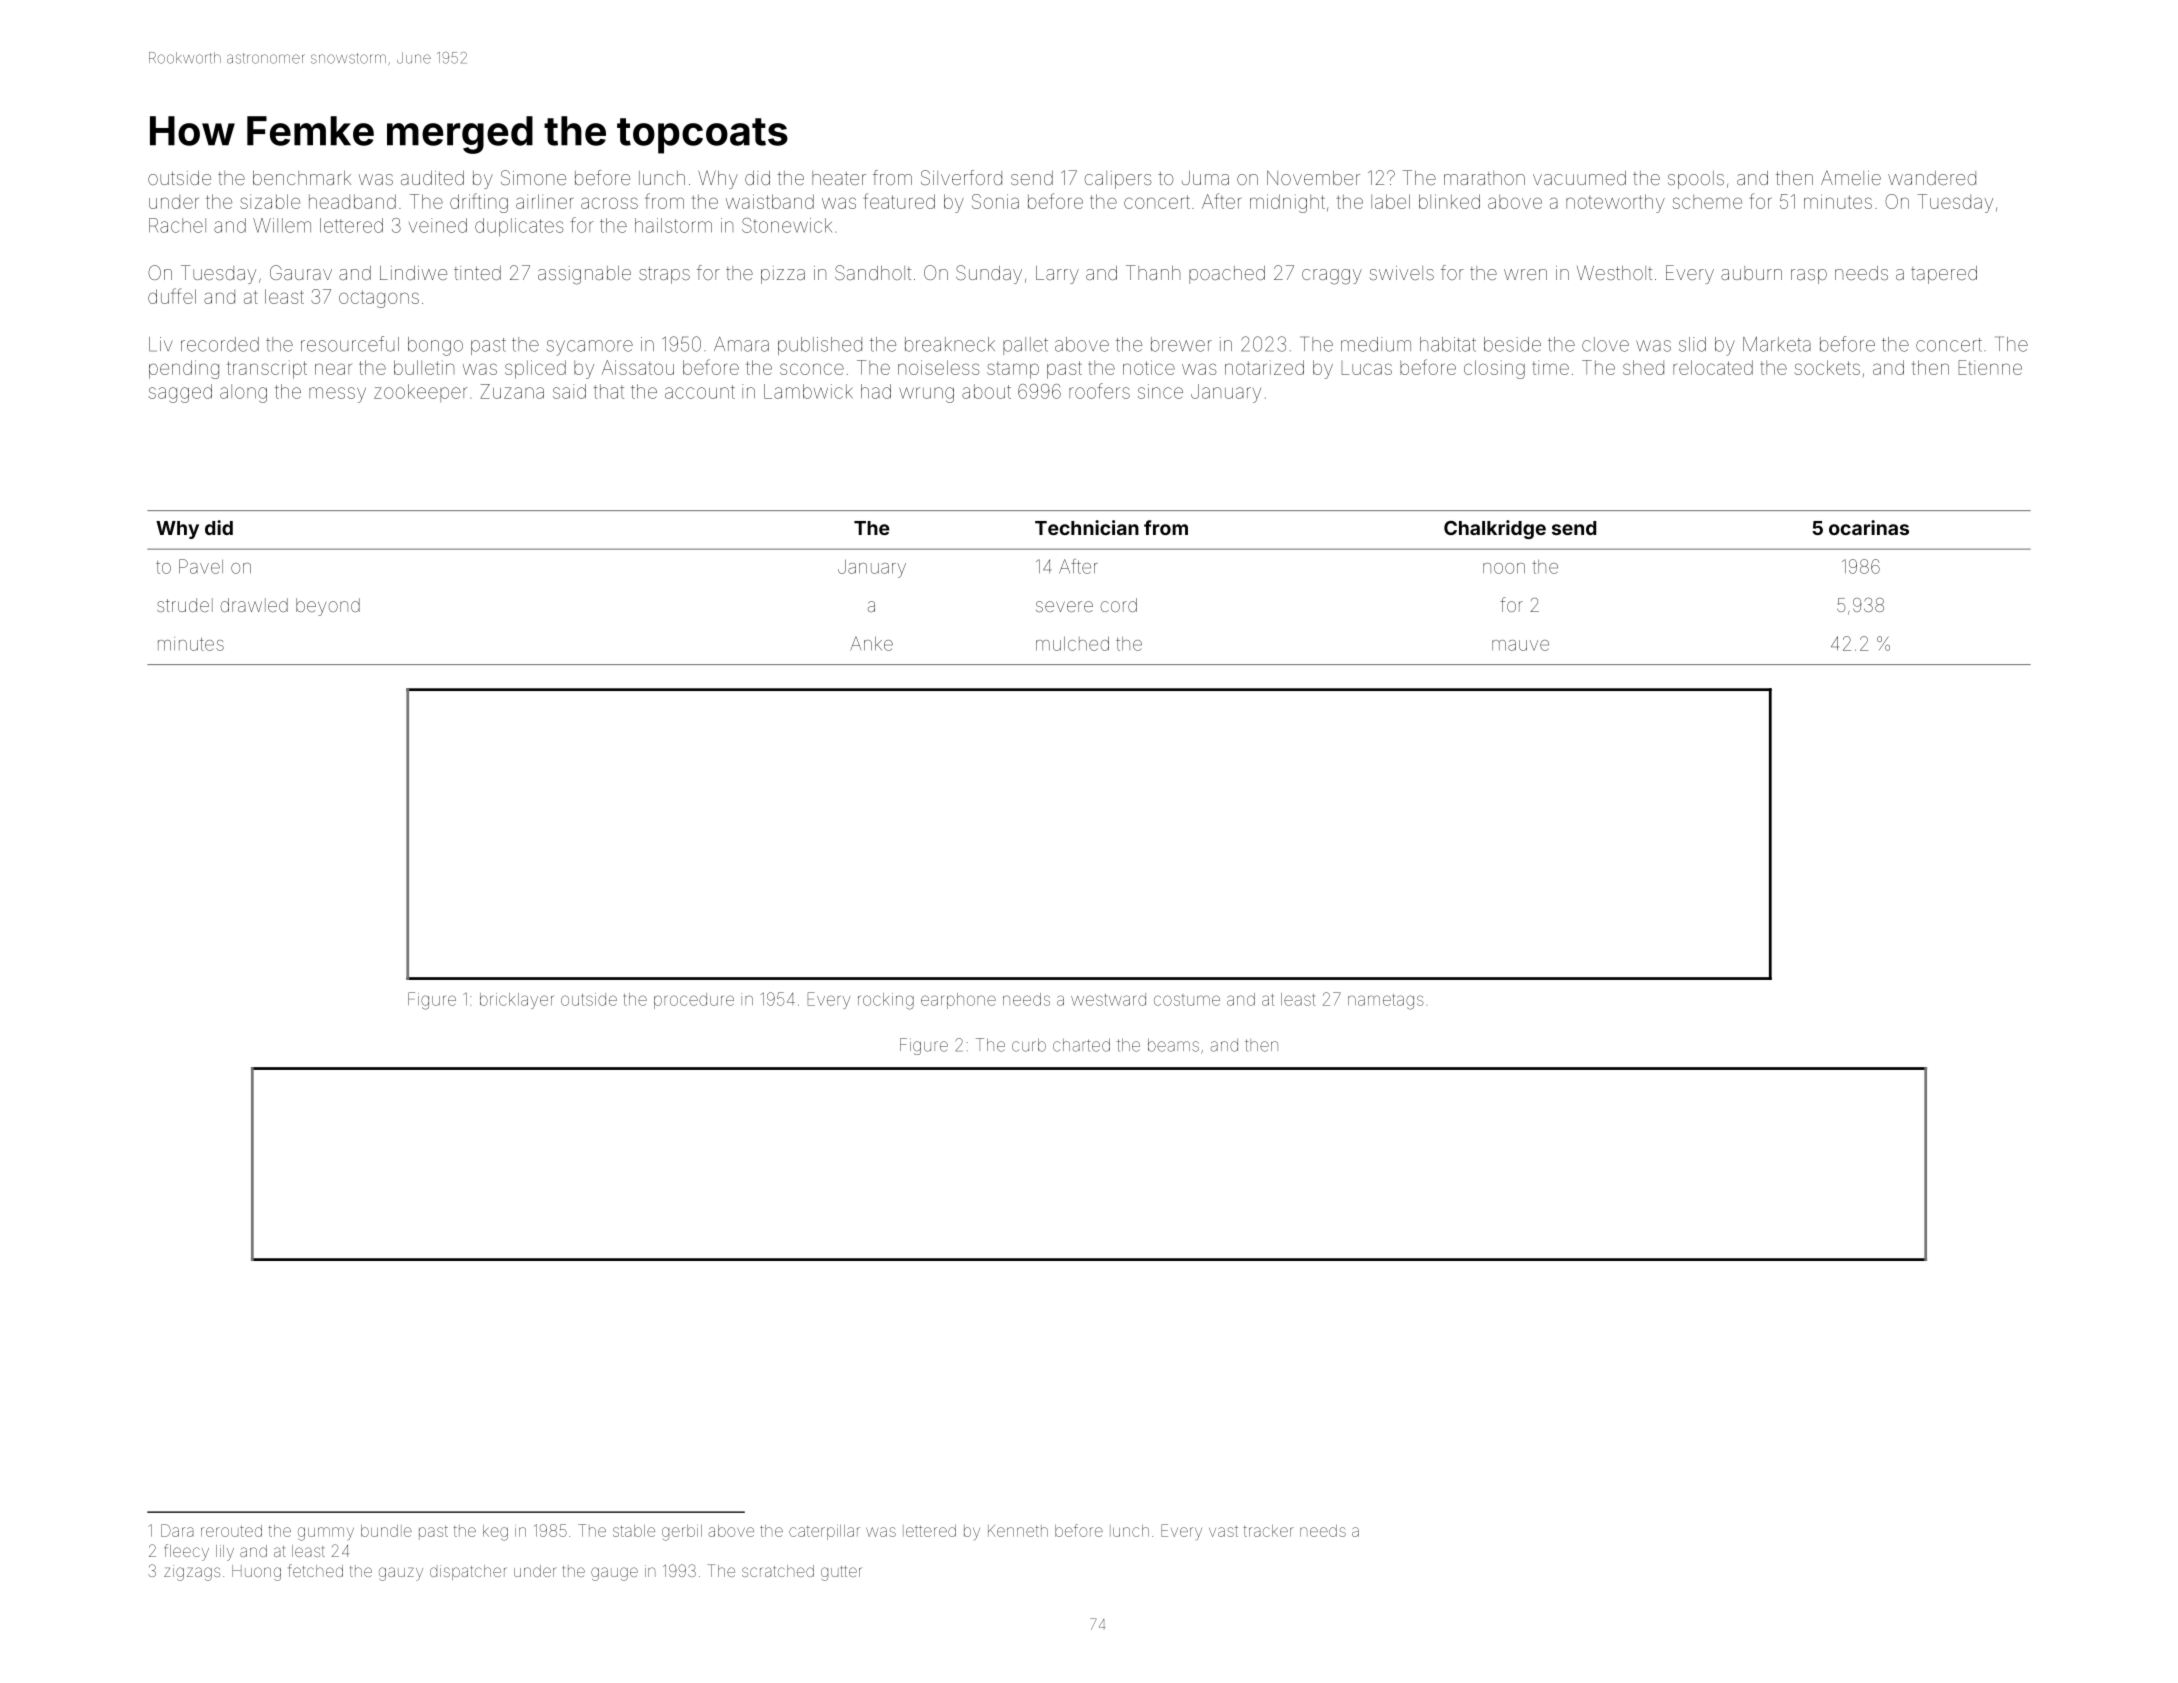  I want to click on Chalkridge, so click(1495, 529).
